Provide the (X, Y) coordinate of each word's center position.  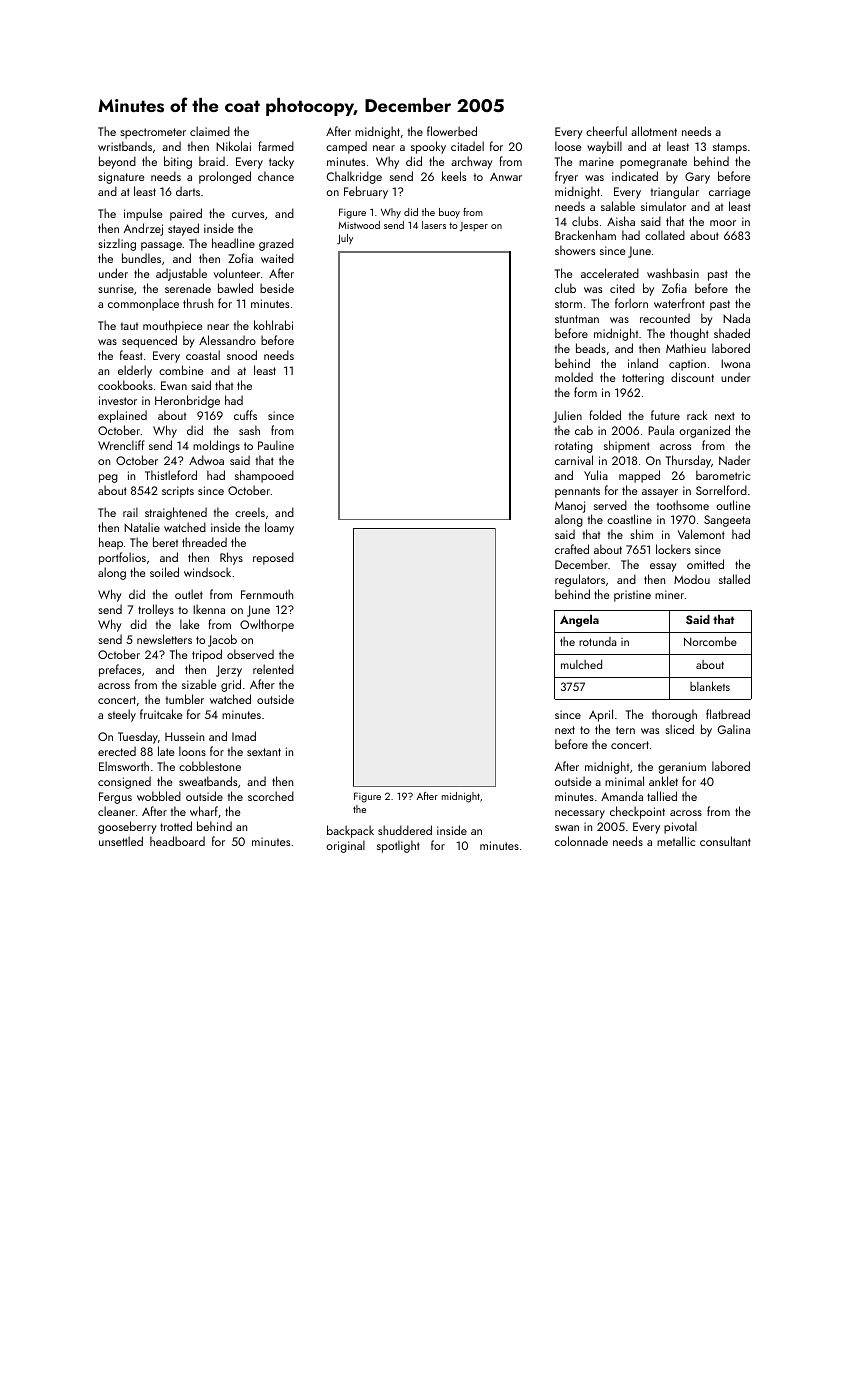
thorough (674, 715)
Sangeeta (727, 521)
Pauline (276, 445)
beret (165, 542)
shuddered (405, 830)
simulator (663, 206)
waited (277, 258)
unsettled (121, 841)
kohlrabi (273, 325)
